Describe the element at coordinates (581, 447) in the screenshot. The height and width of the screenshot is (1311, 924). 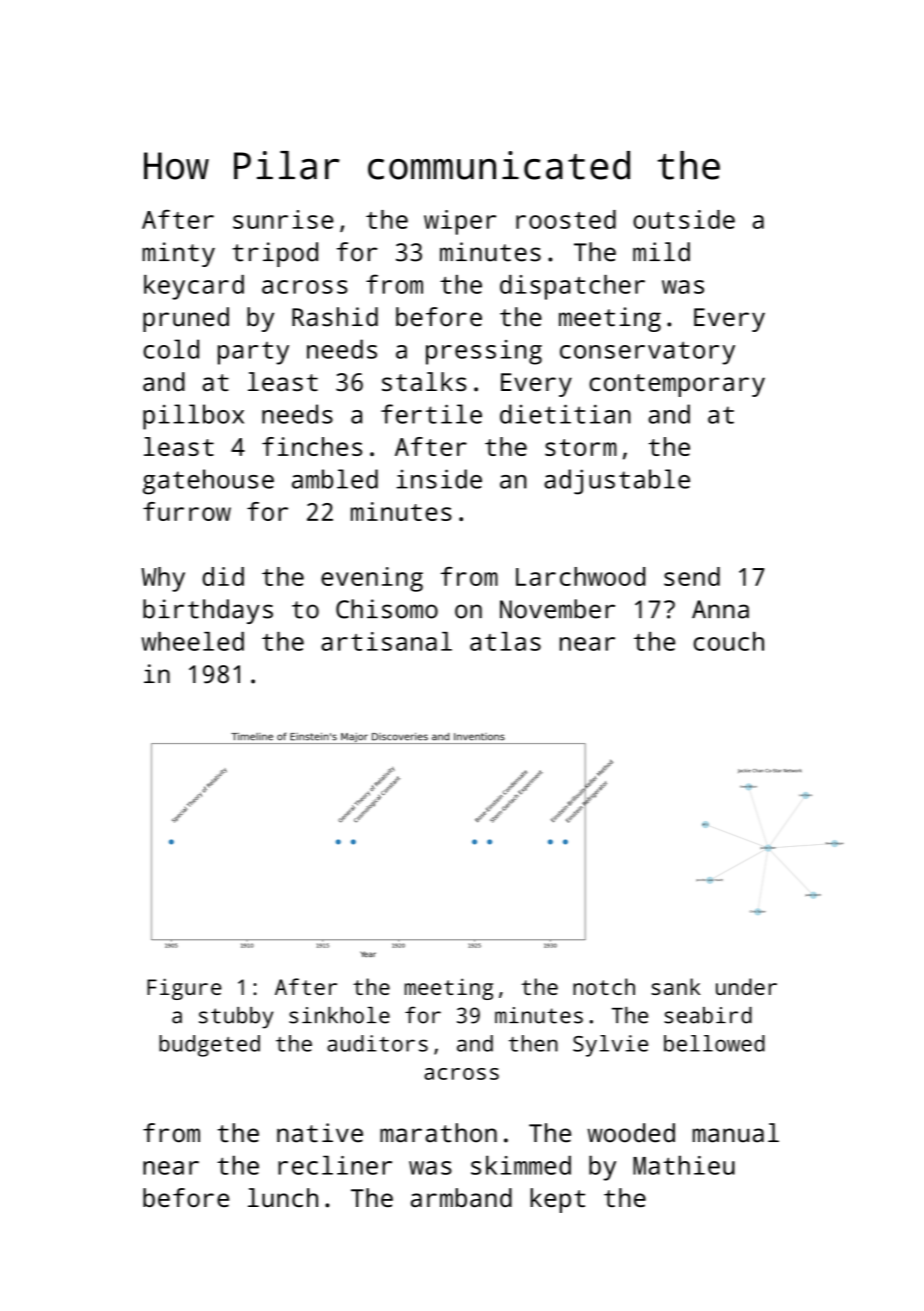
I see `storm` at that location.
